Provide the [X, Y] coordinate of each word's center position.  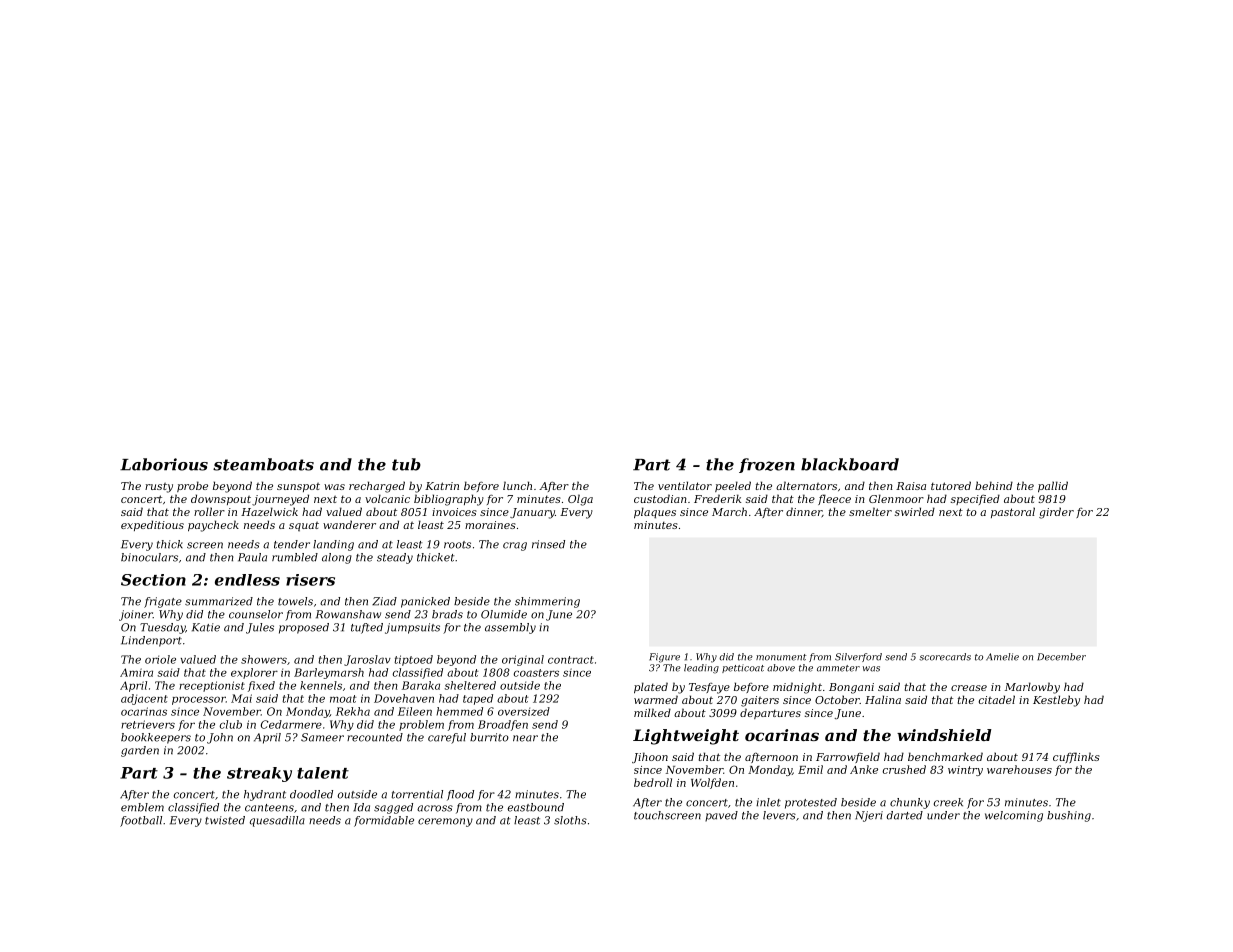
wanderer [349, 524]
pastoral [1013, 512]
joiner [136, 615]
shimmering [547, 602]
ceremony [445, 822]
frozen [767, 465]
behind [994, 485]
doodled [311, 794]
